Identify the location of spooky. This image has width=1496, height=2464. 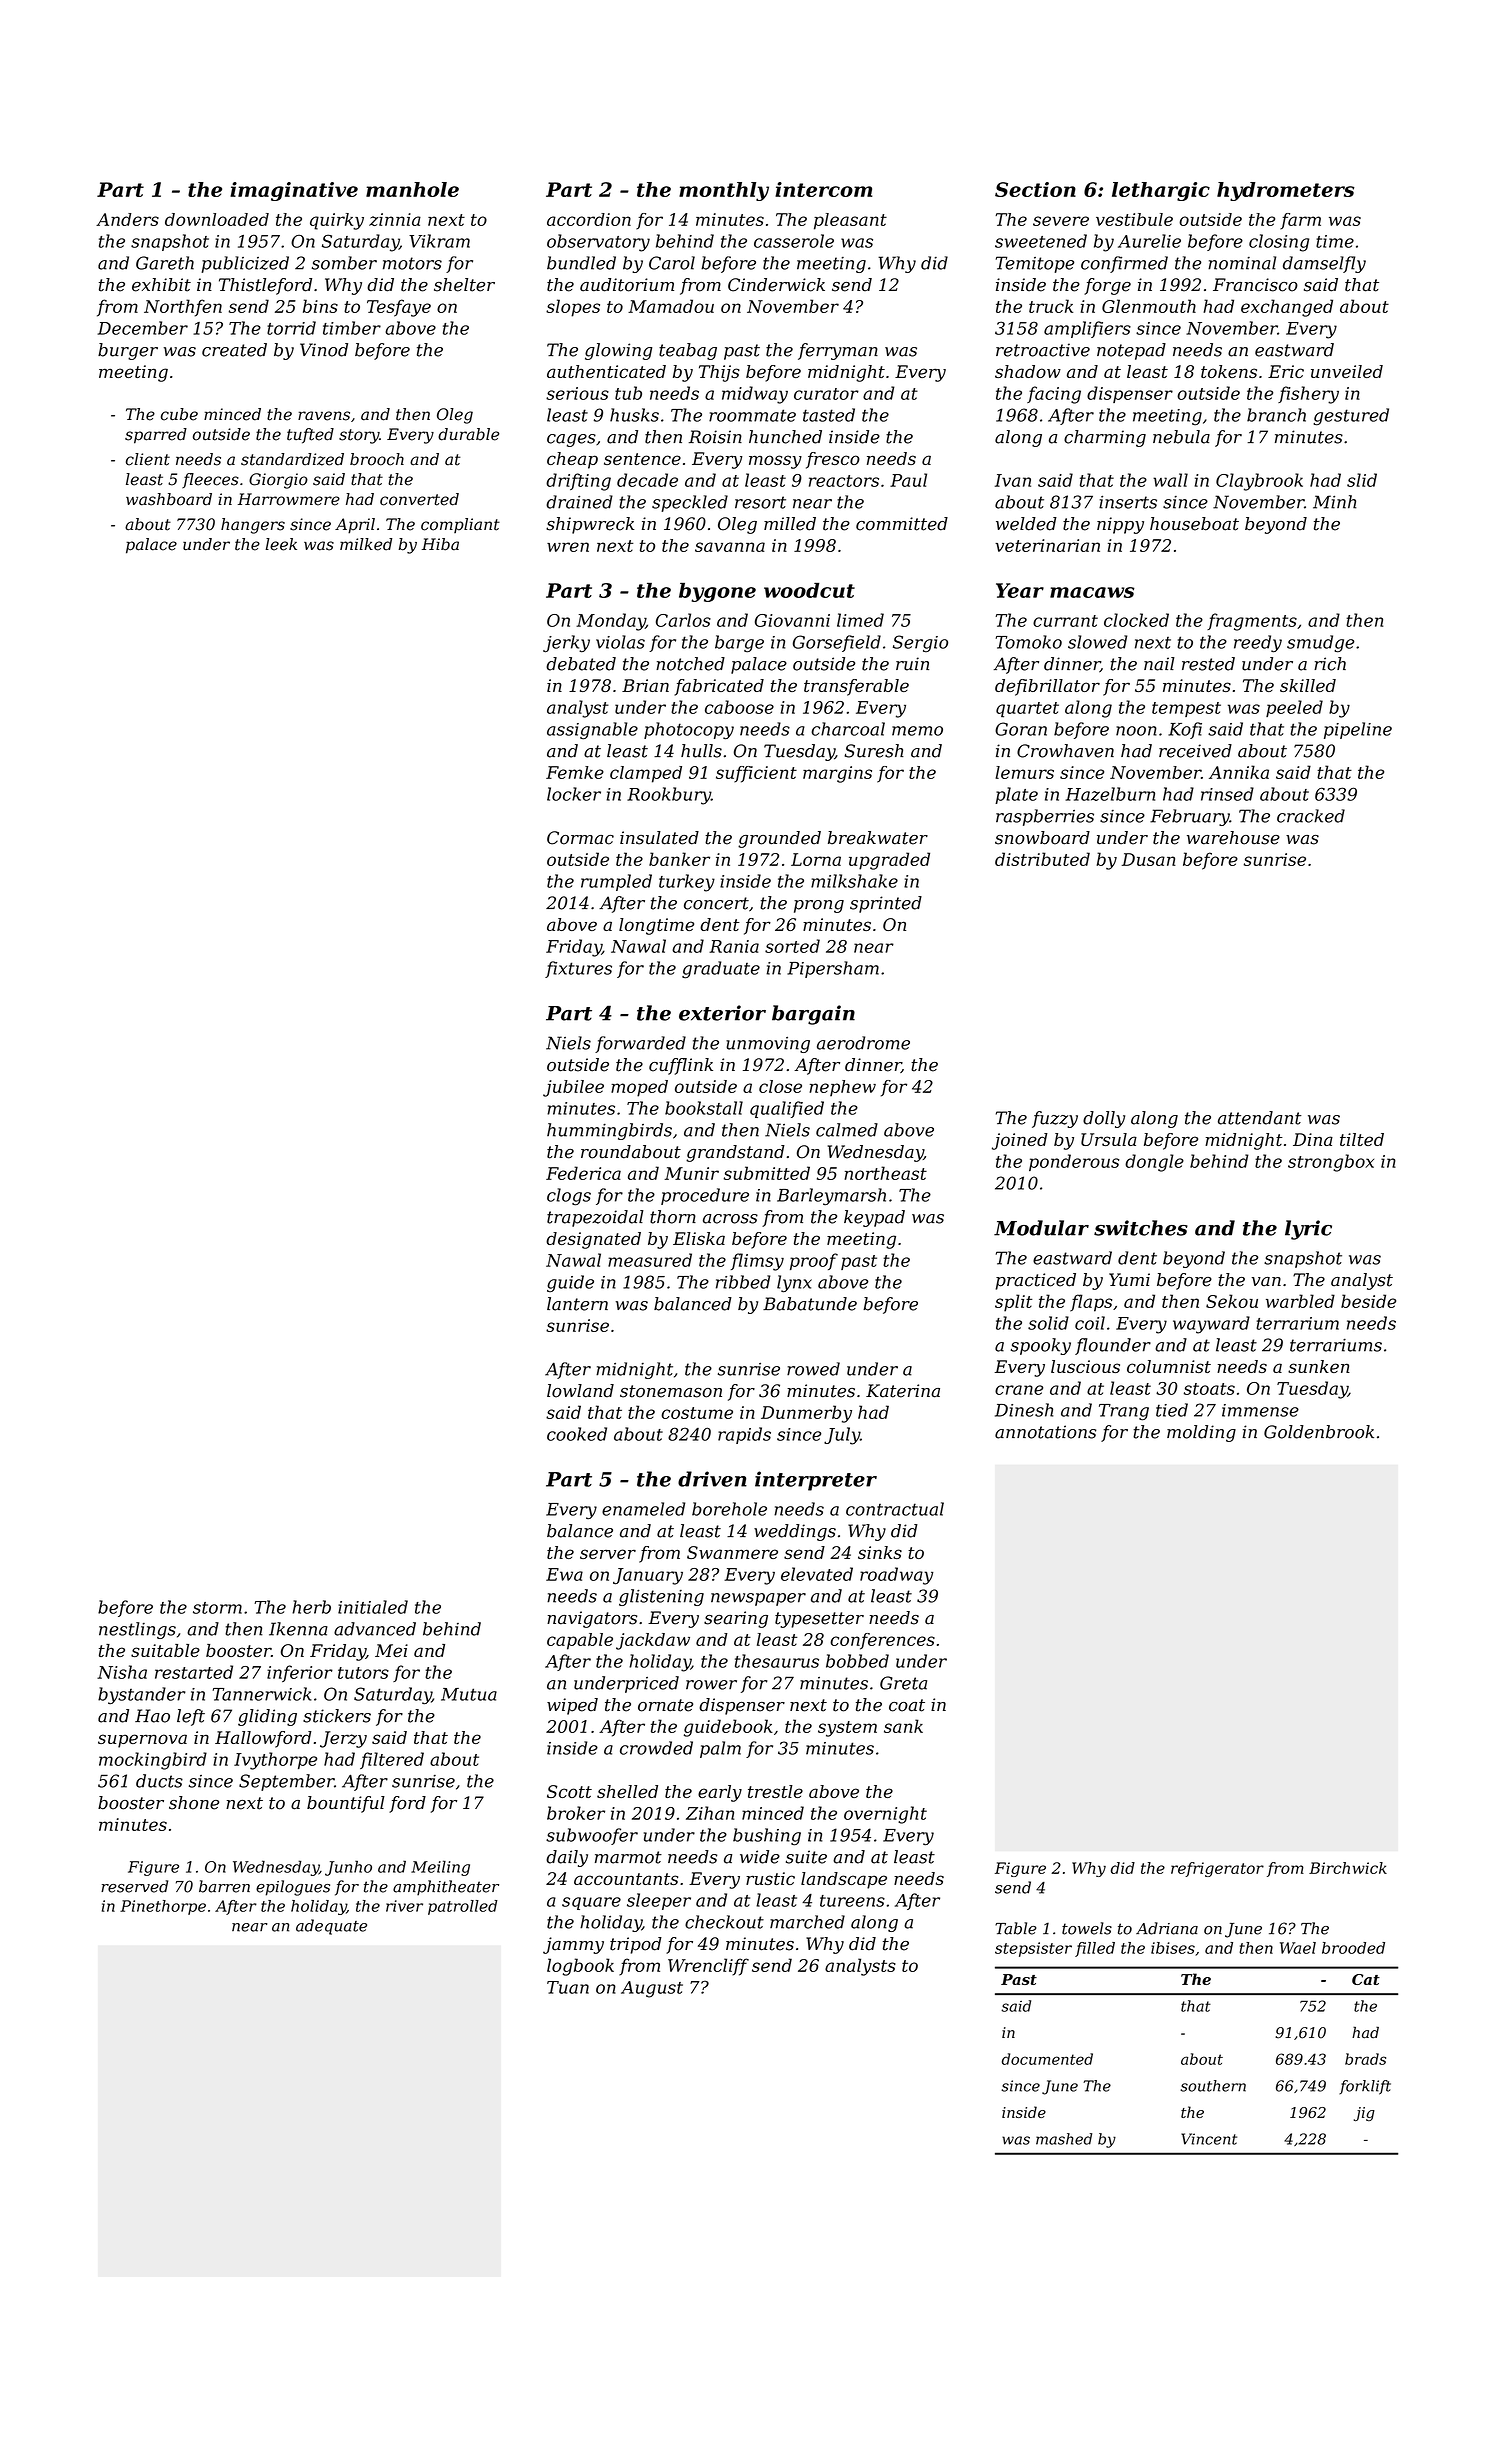
(1041, 1346).
